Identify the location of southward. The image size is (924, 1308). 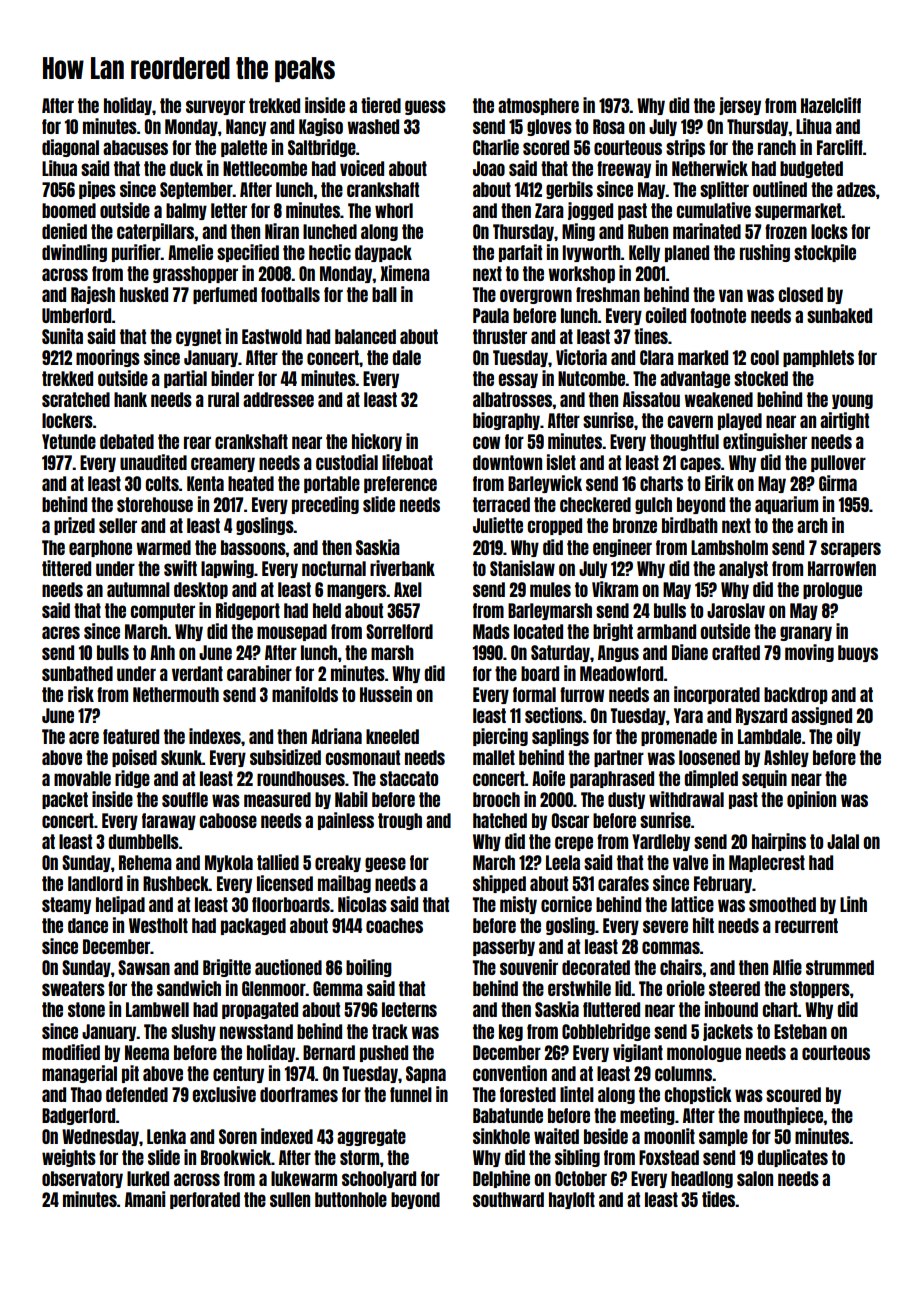
(508, 1199).
